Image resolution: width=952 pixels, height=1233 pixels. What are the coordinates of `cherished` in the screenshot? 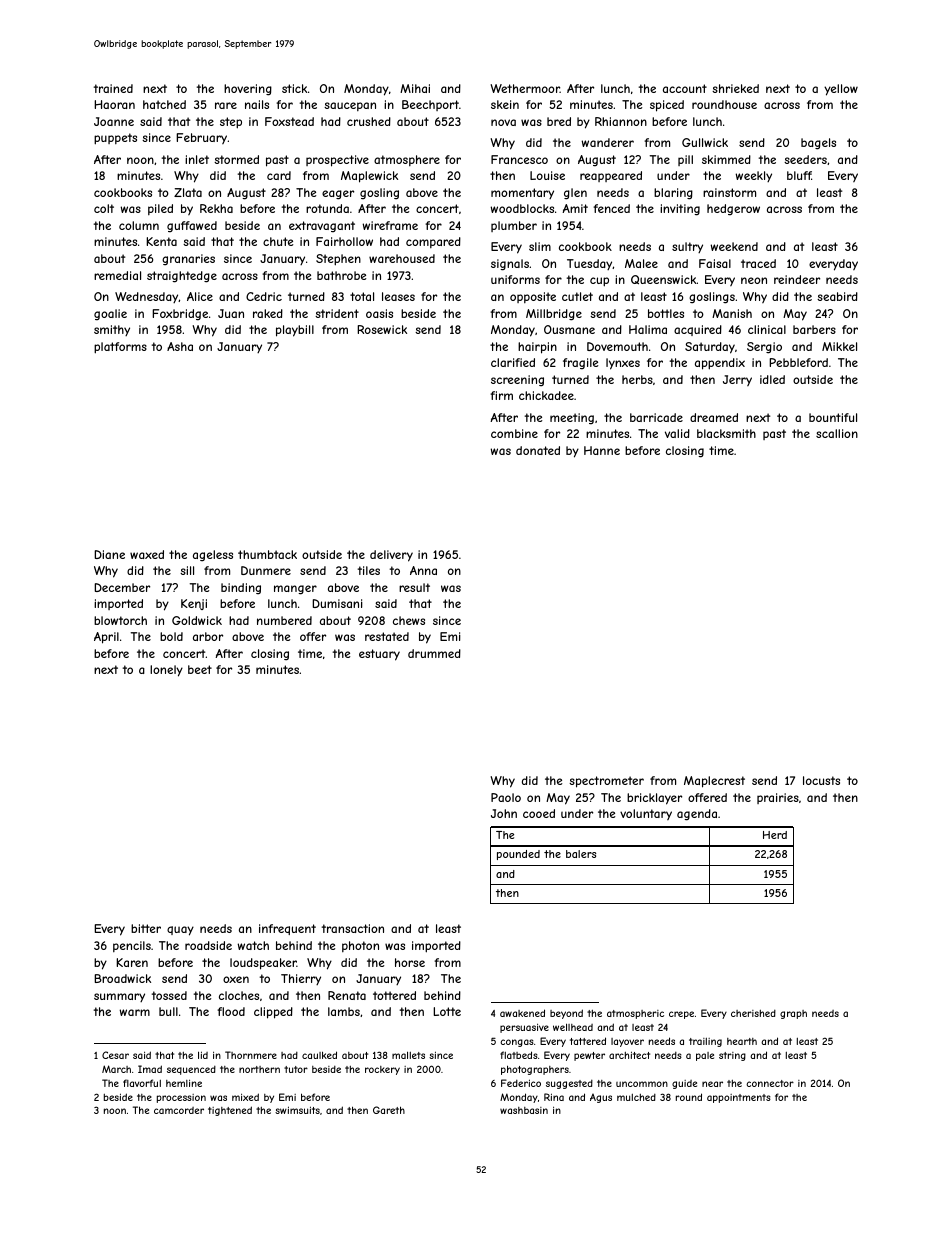 It's located at (753, 1013).
